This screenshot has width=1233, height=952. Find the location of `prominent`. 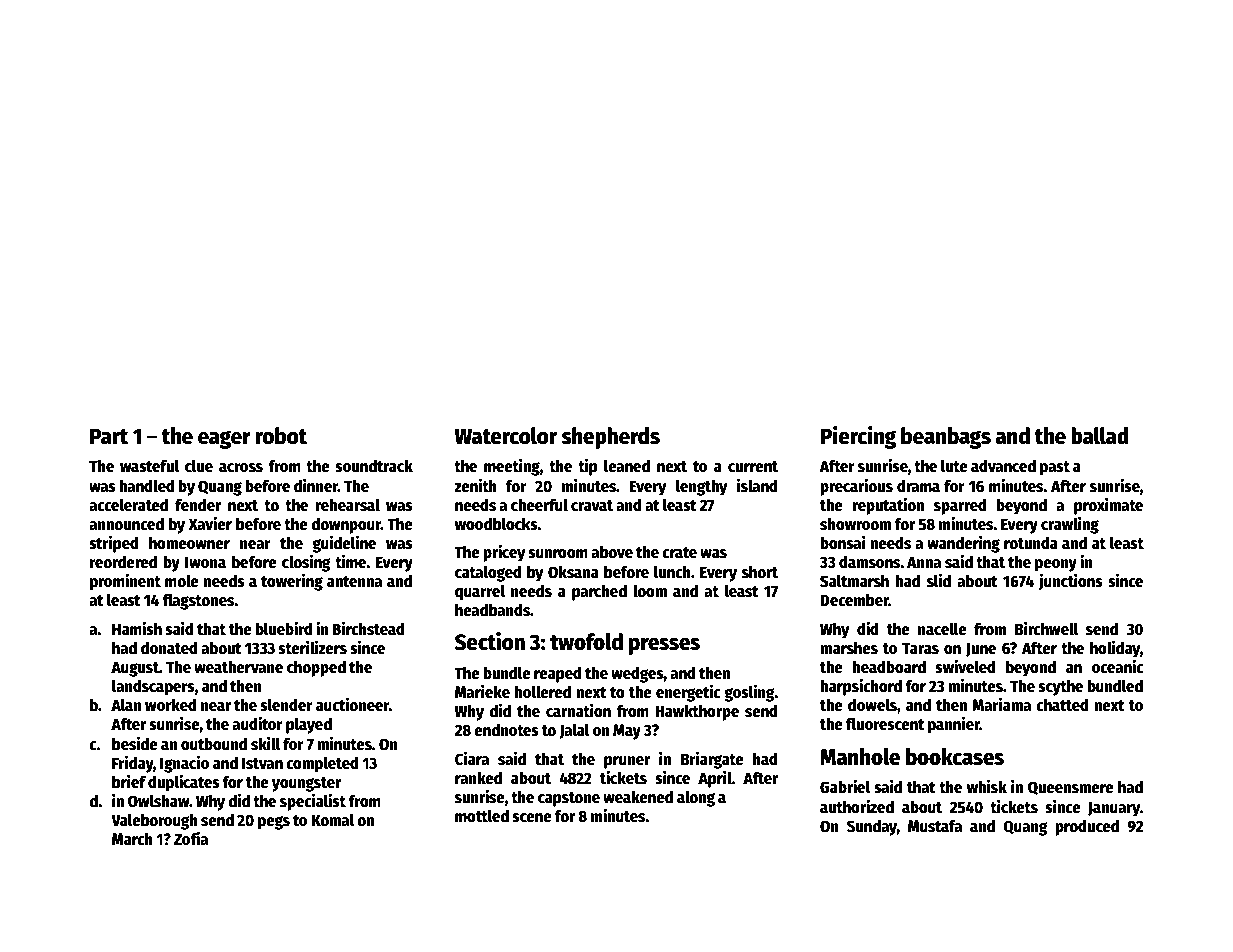

prominent is located at coordinates (125, 582).
